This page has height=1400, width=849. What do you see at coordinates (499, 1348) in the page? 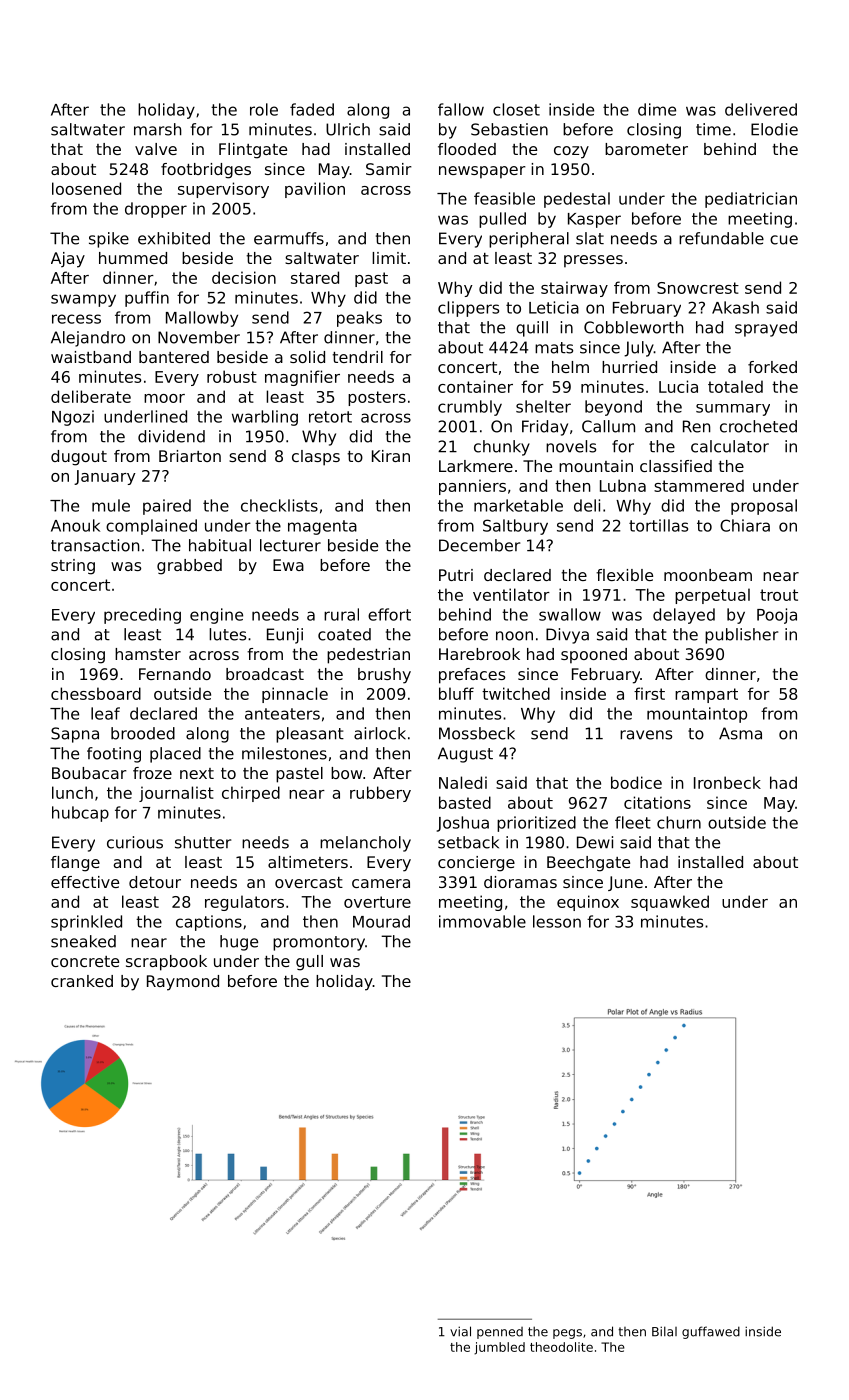
I see `jumbled` at bounding box center [499, 1348].
